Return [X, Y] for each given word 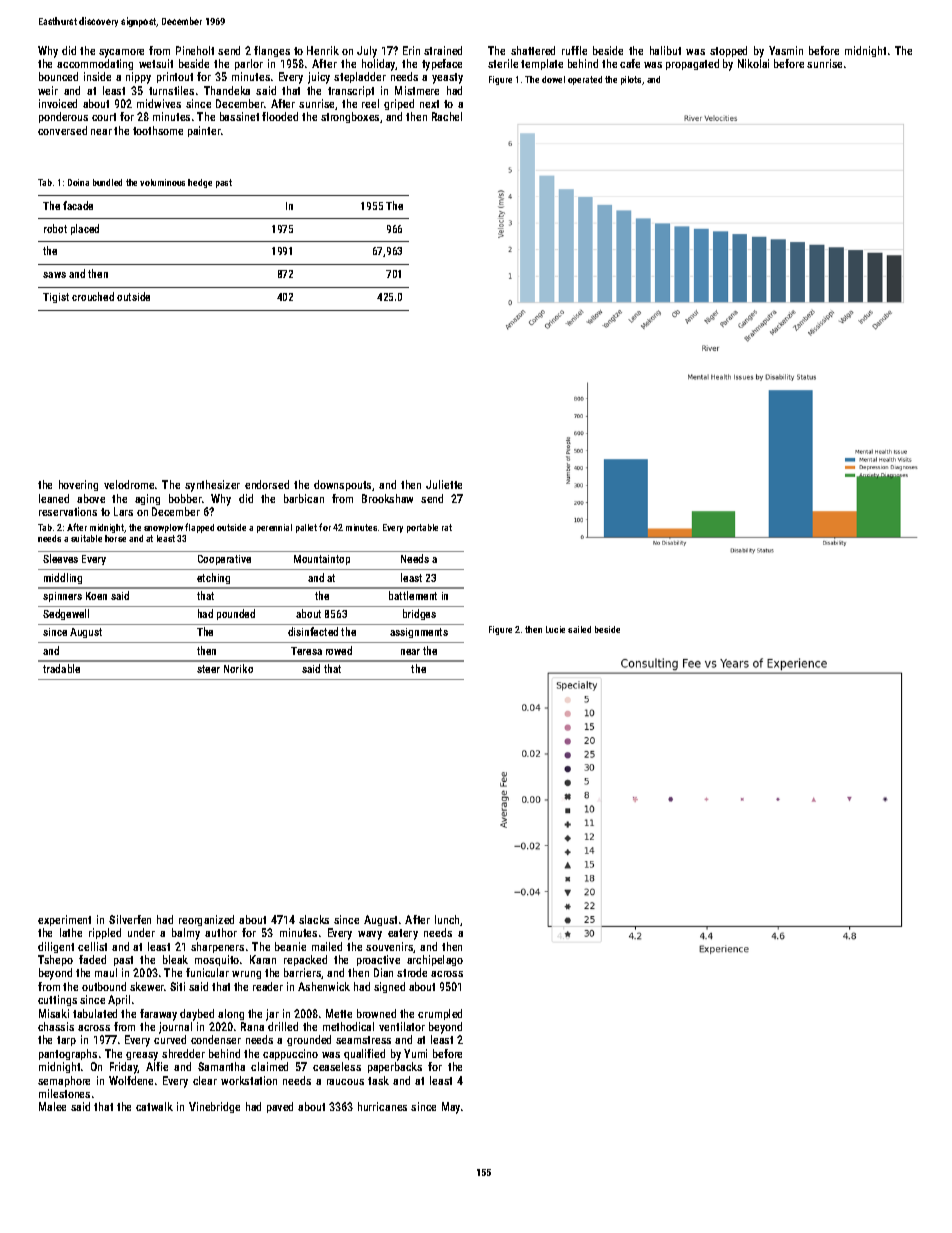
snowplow [163, 528]
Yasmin [786, 50]
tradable [61, 668]
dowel [553, 79]
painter [204, 131]
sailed [579, 629]
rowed [339, 650]
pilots [631, 80]
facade [78, 205]
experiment [64, 920]
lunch [448, 920]
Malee [52, 1106]
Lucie [555, 629]
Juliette [444, 484]
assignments [419, 633]
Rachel [447, 116]
